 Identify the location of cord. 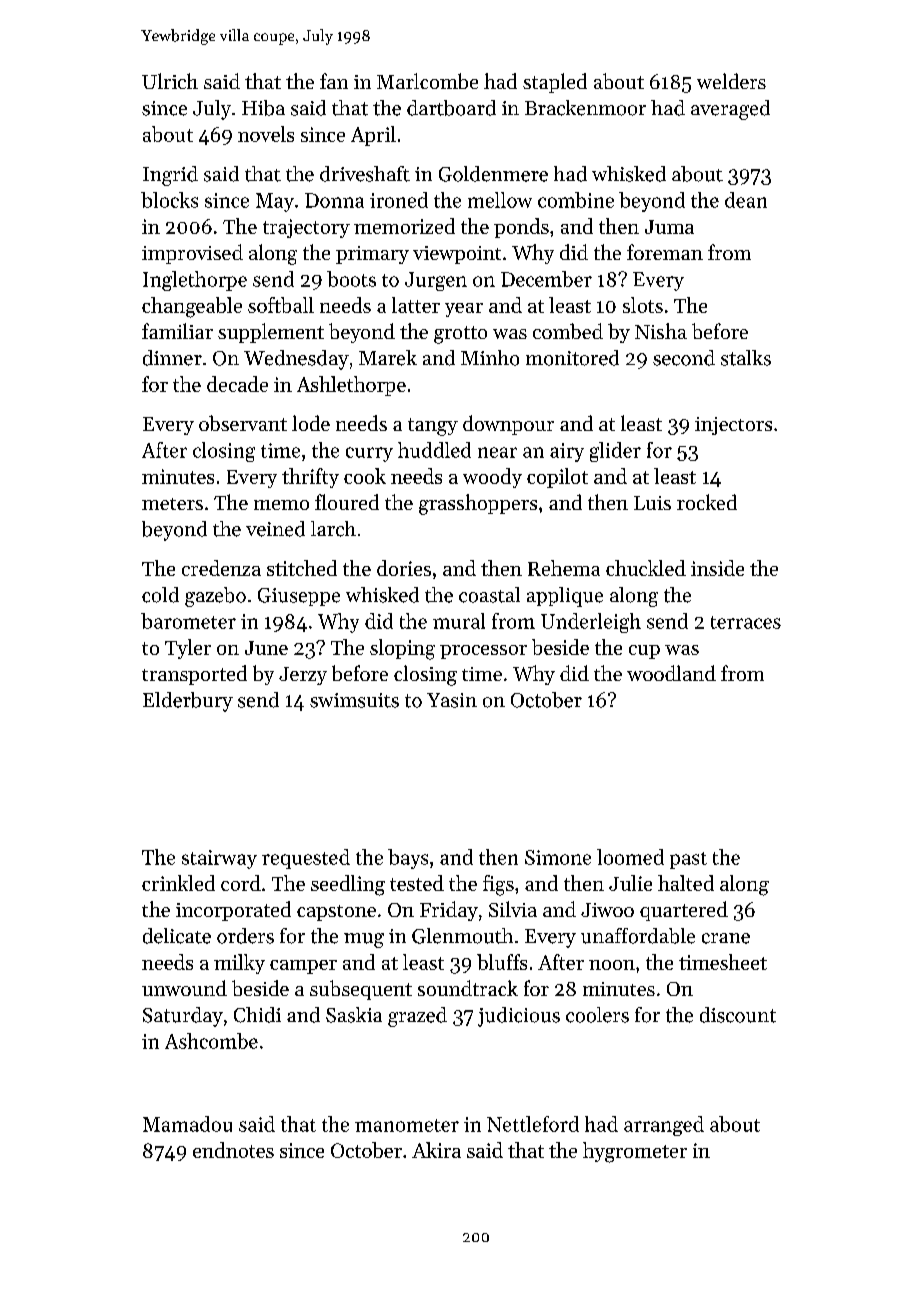
(241, 883).
